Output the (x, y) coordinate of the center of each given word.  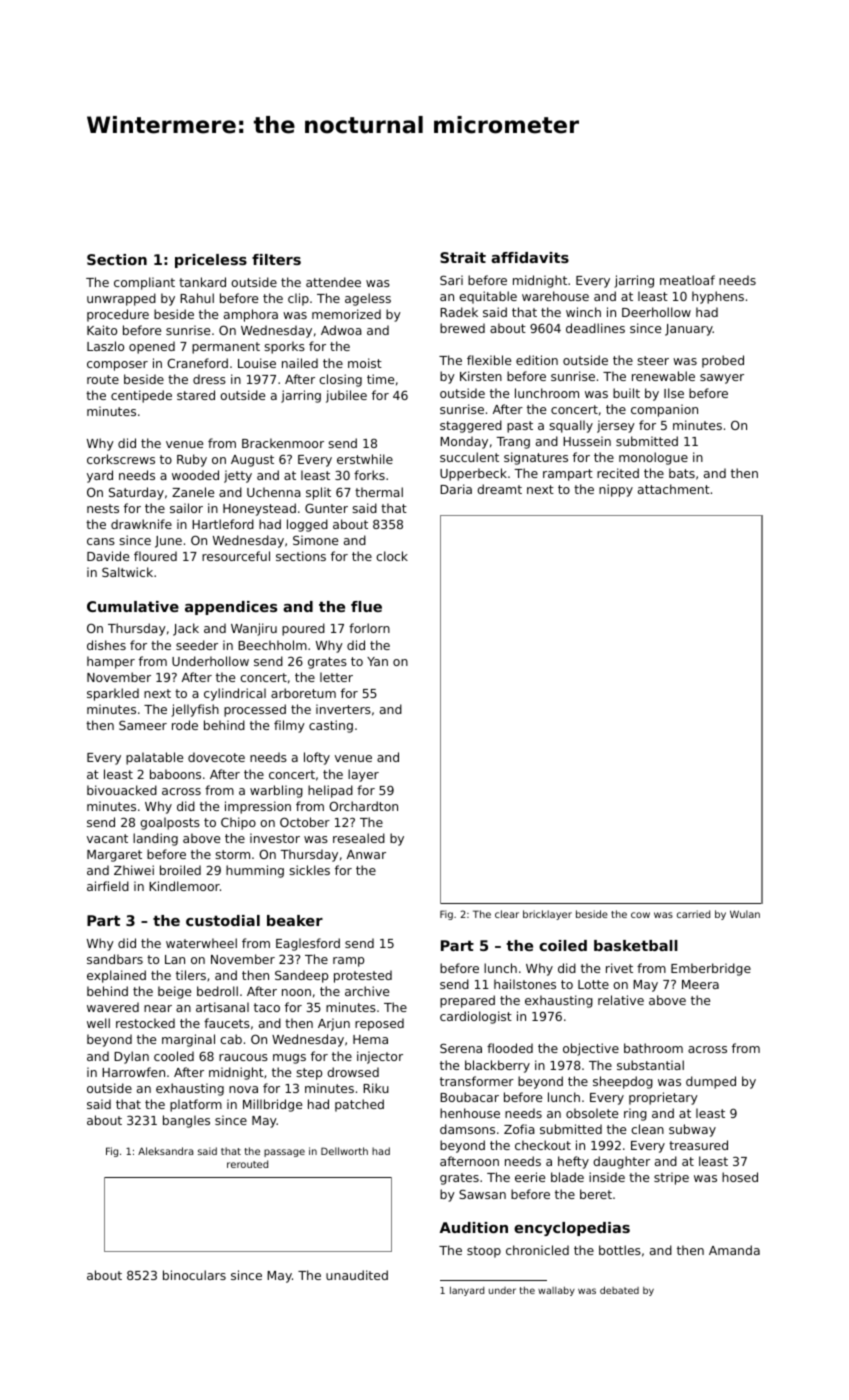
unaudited (357, 1275)
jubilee (346, 396)
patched (359, 1105)
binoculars (194, 1275)
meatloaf (687, 280)
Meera (700, 984)
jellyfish (195, 710)
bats (682, 473)
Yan (377, 661)
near (158, 1008)
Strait (463, 257)
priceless (211, 261)
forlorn (369, 628)
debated (619, 1290)
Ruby (192, 460)
